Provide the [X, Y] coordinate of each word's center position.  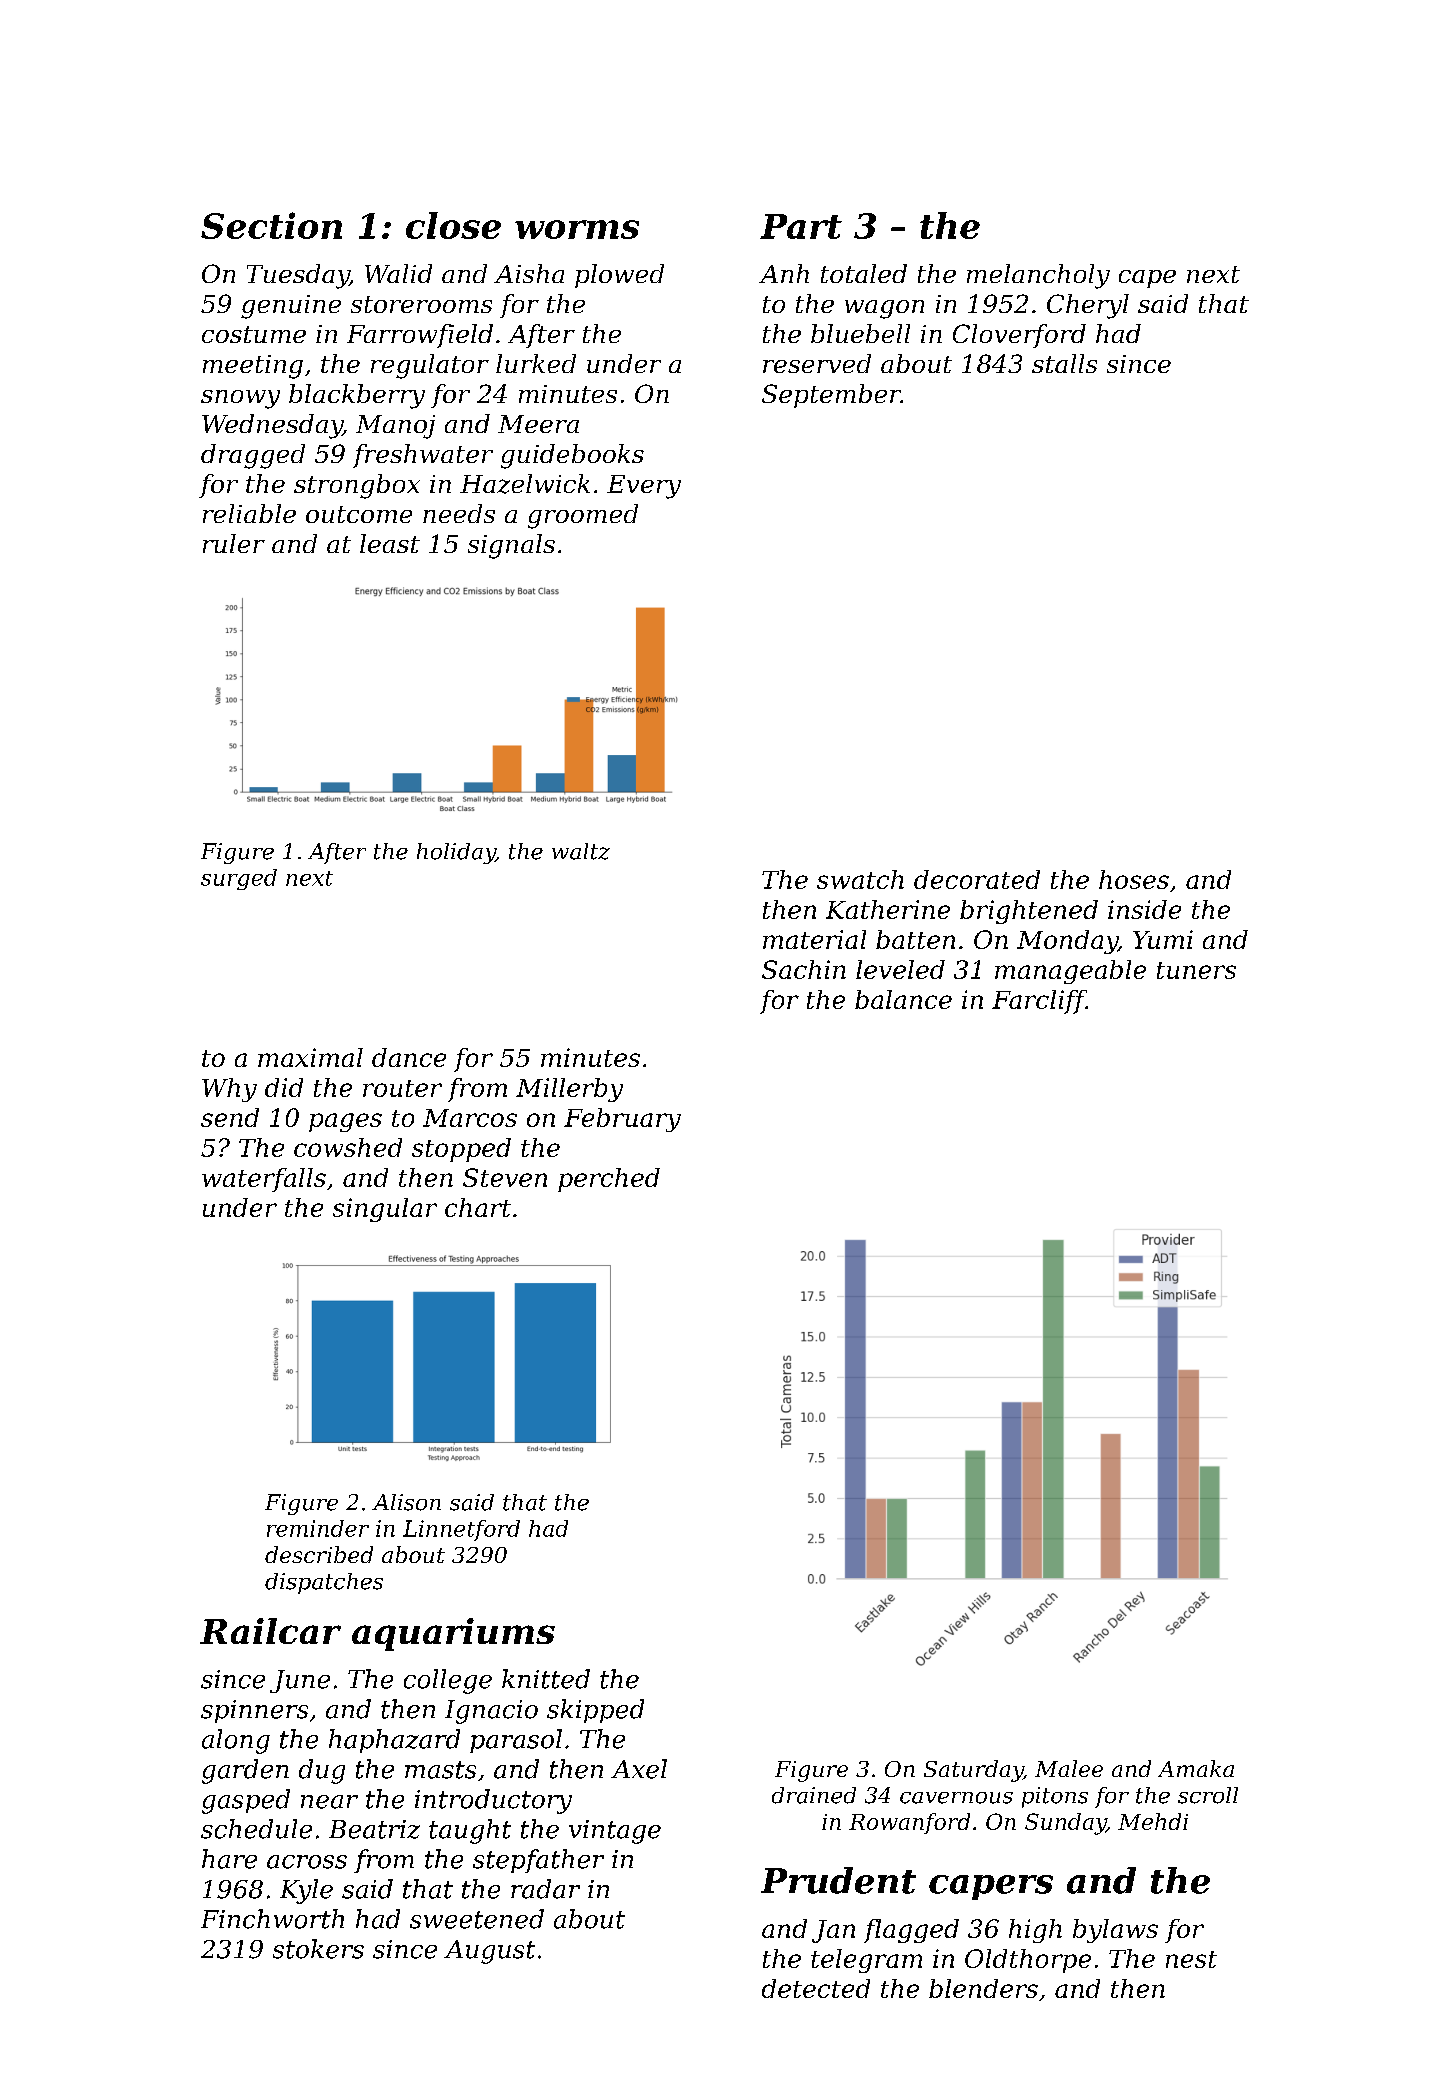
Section [271, 225]
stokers [318, 1949]
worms [577, 229]
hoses [1134, 879]
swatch [860, 879]
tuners [1196, 970]
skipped [595, 1711]
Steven [505, 1177]
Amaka [1196, 1768]
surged [239, 879]
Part [801, 226]
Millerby [569, 1090]
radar [545, 1889]
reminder [318, 1528]
